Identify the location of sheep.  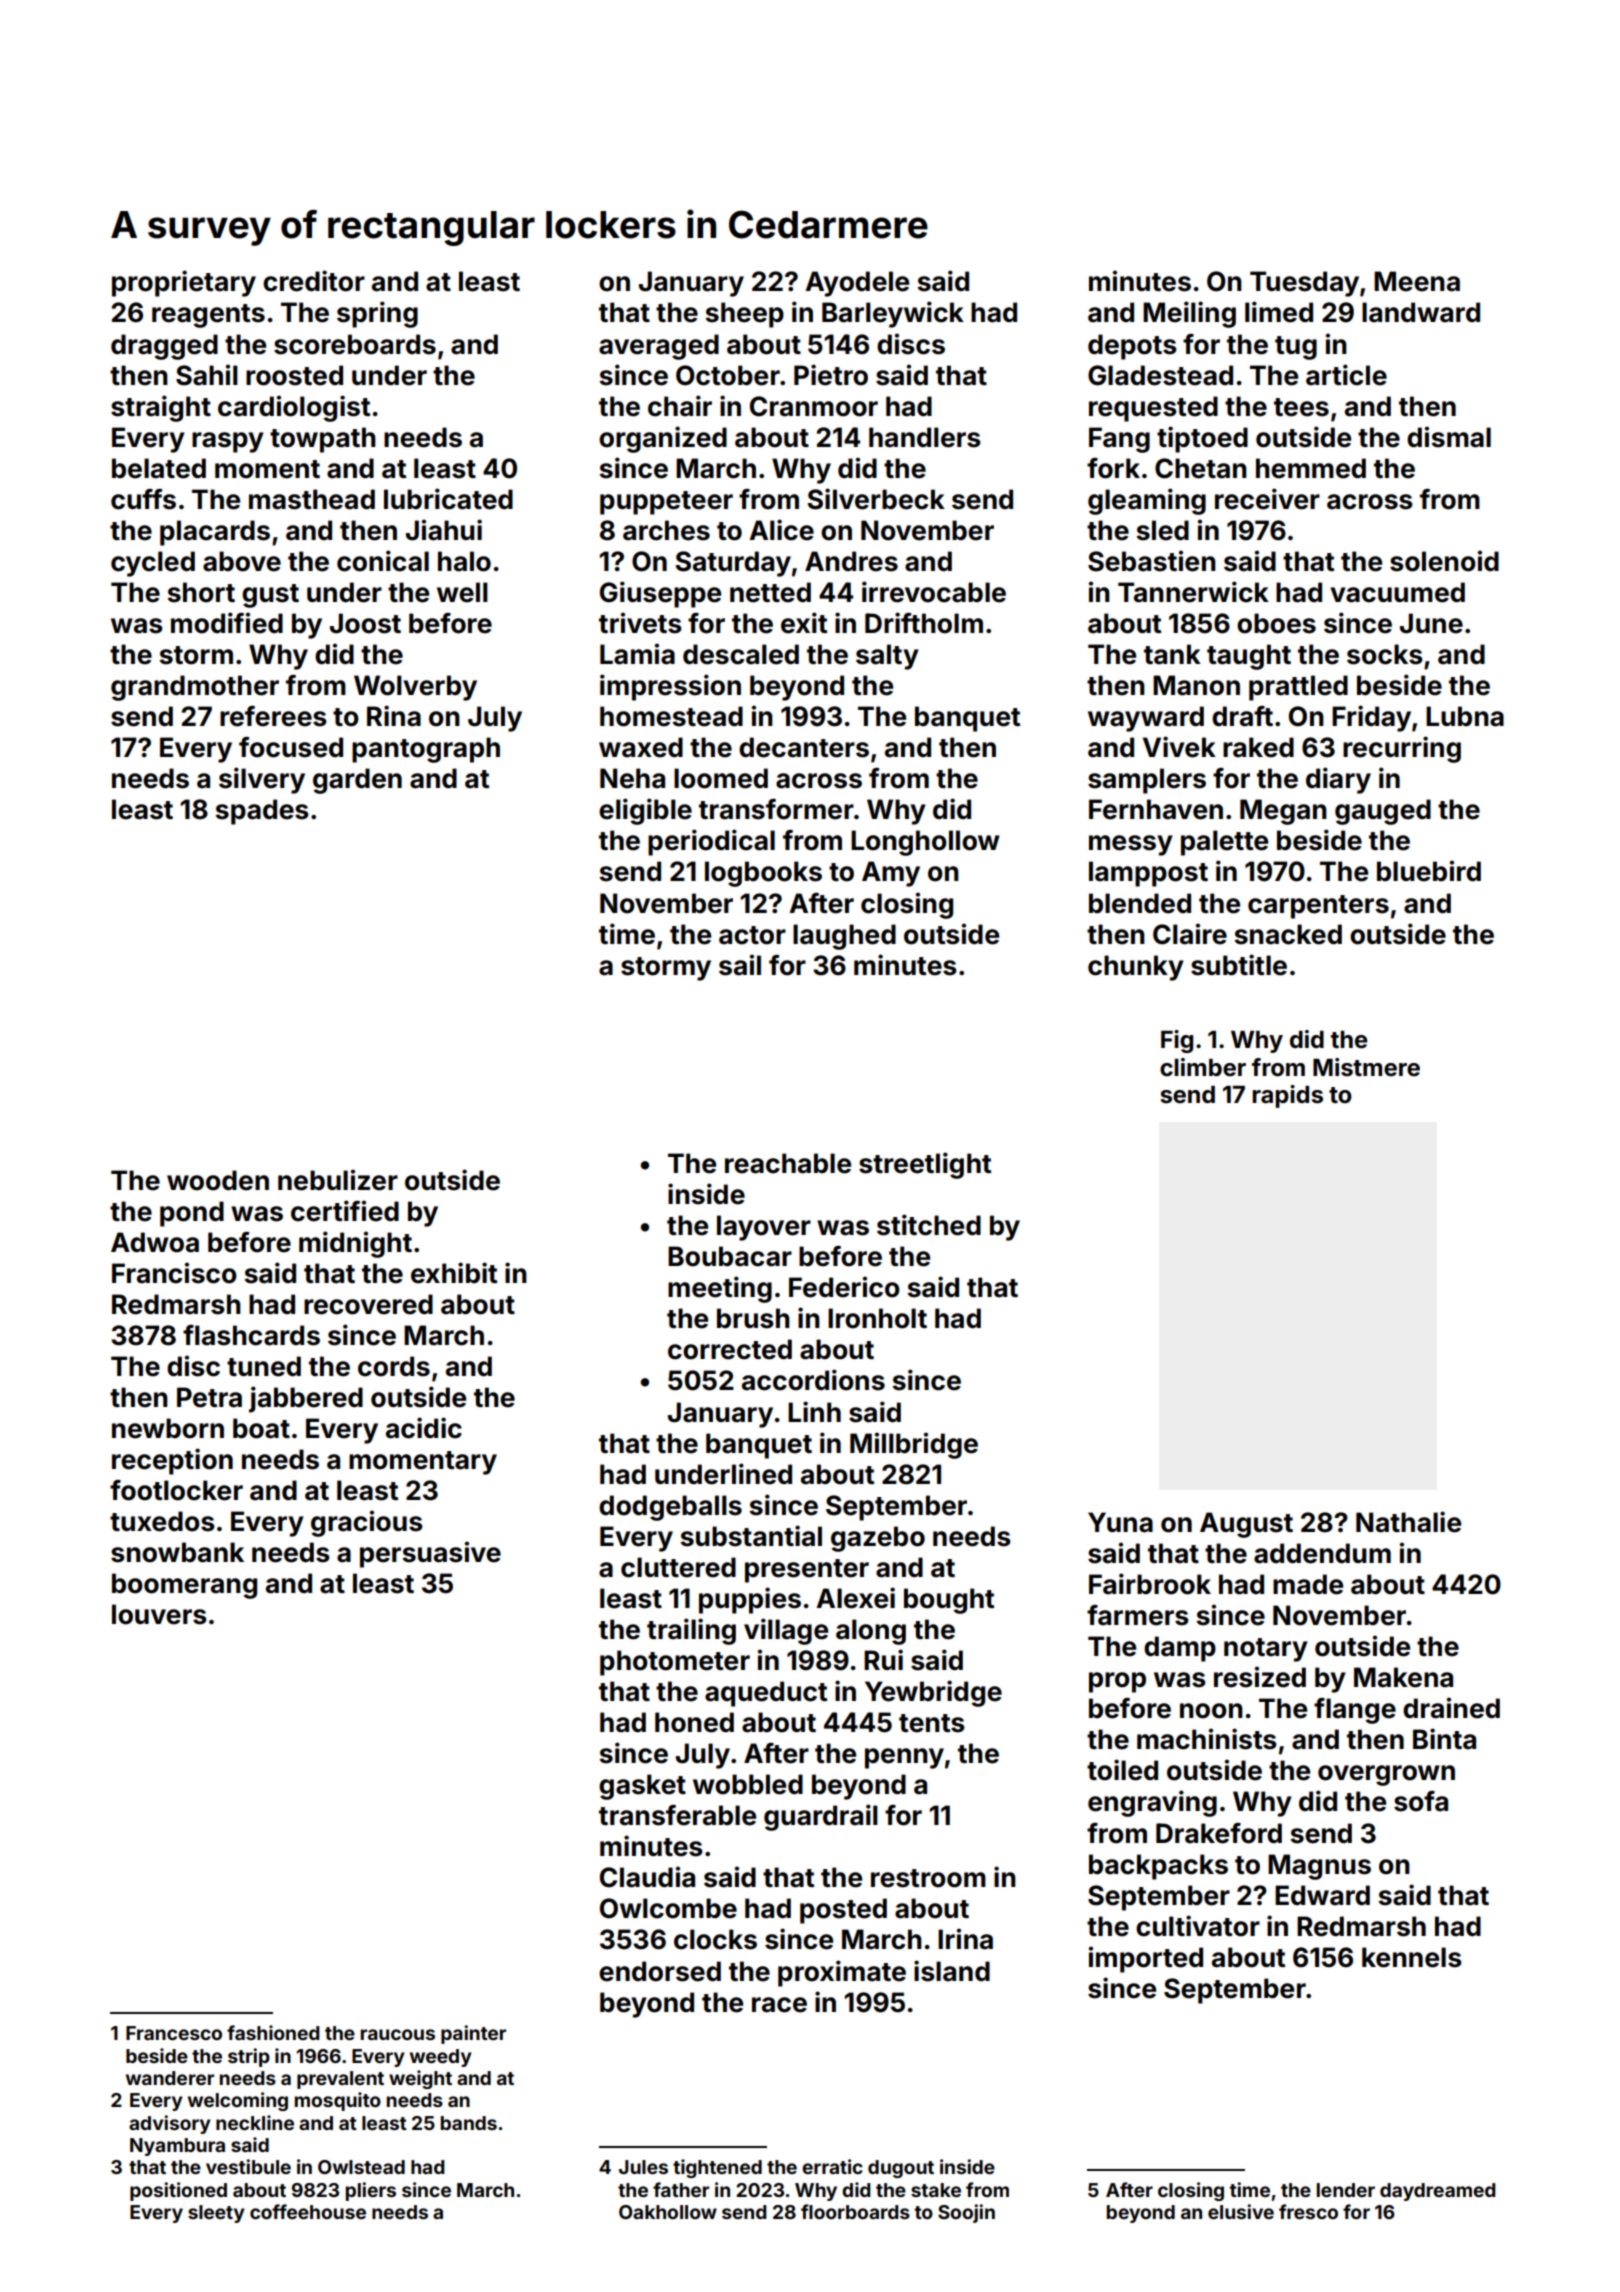
(744, 315).
